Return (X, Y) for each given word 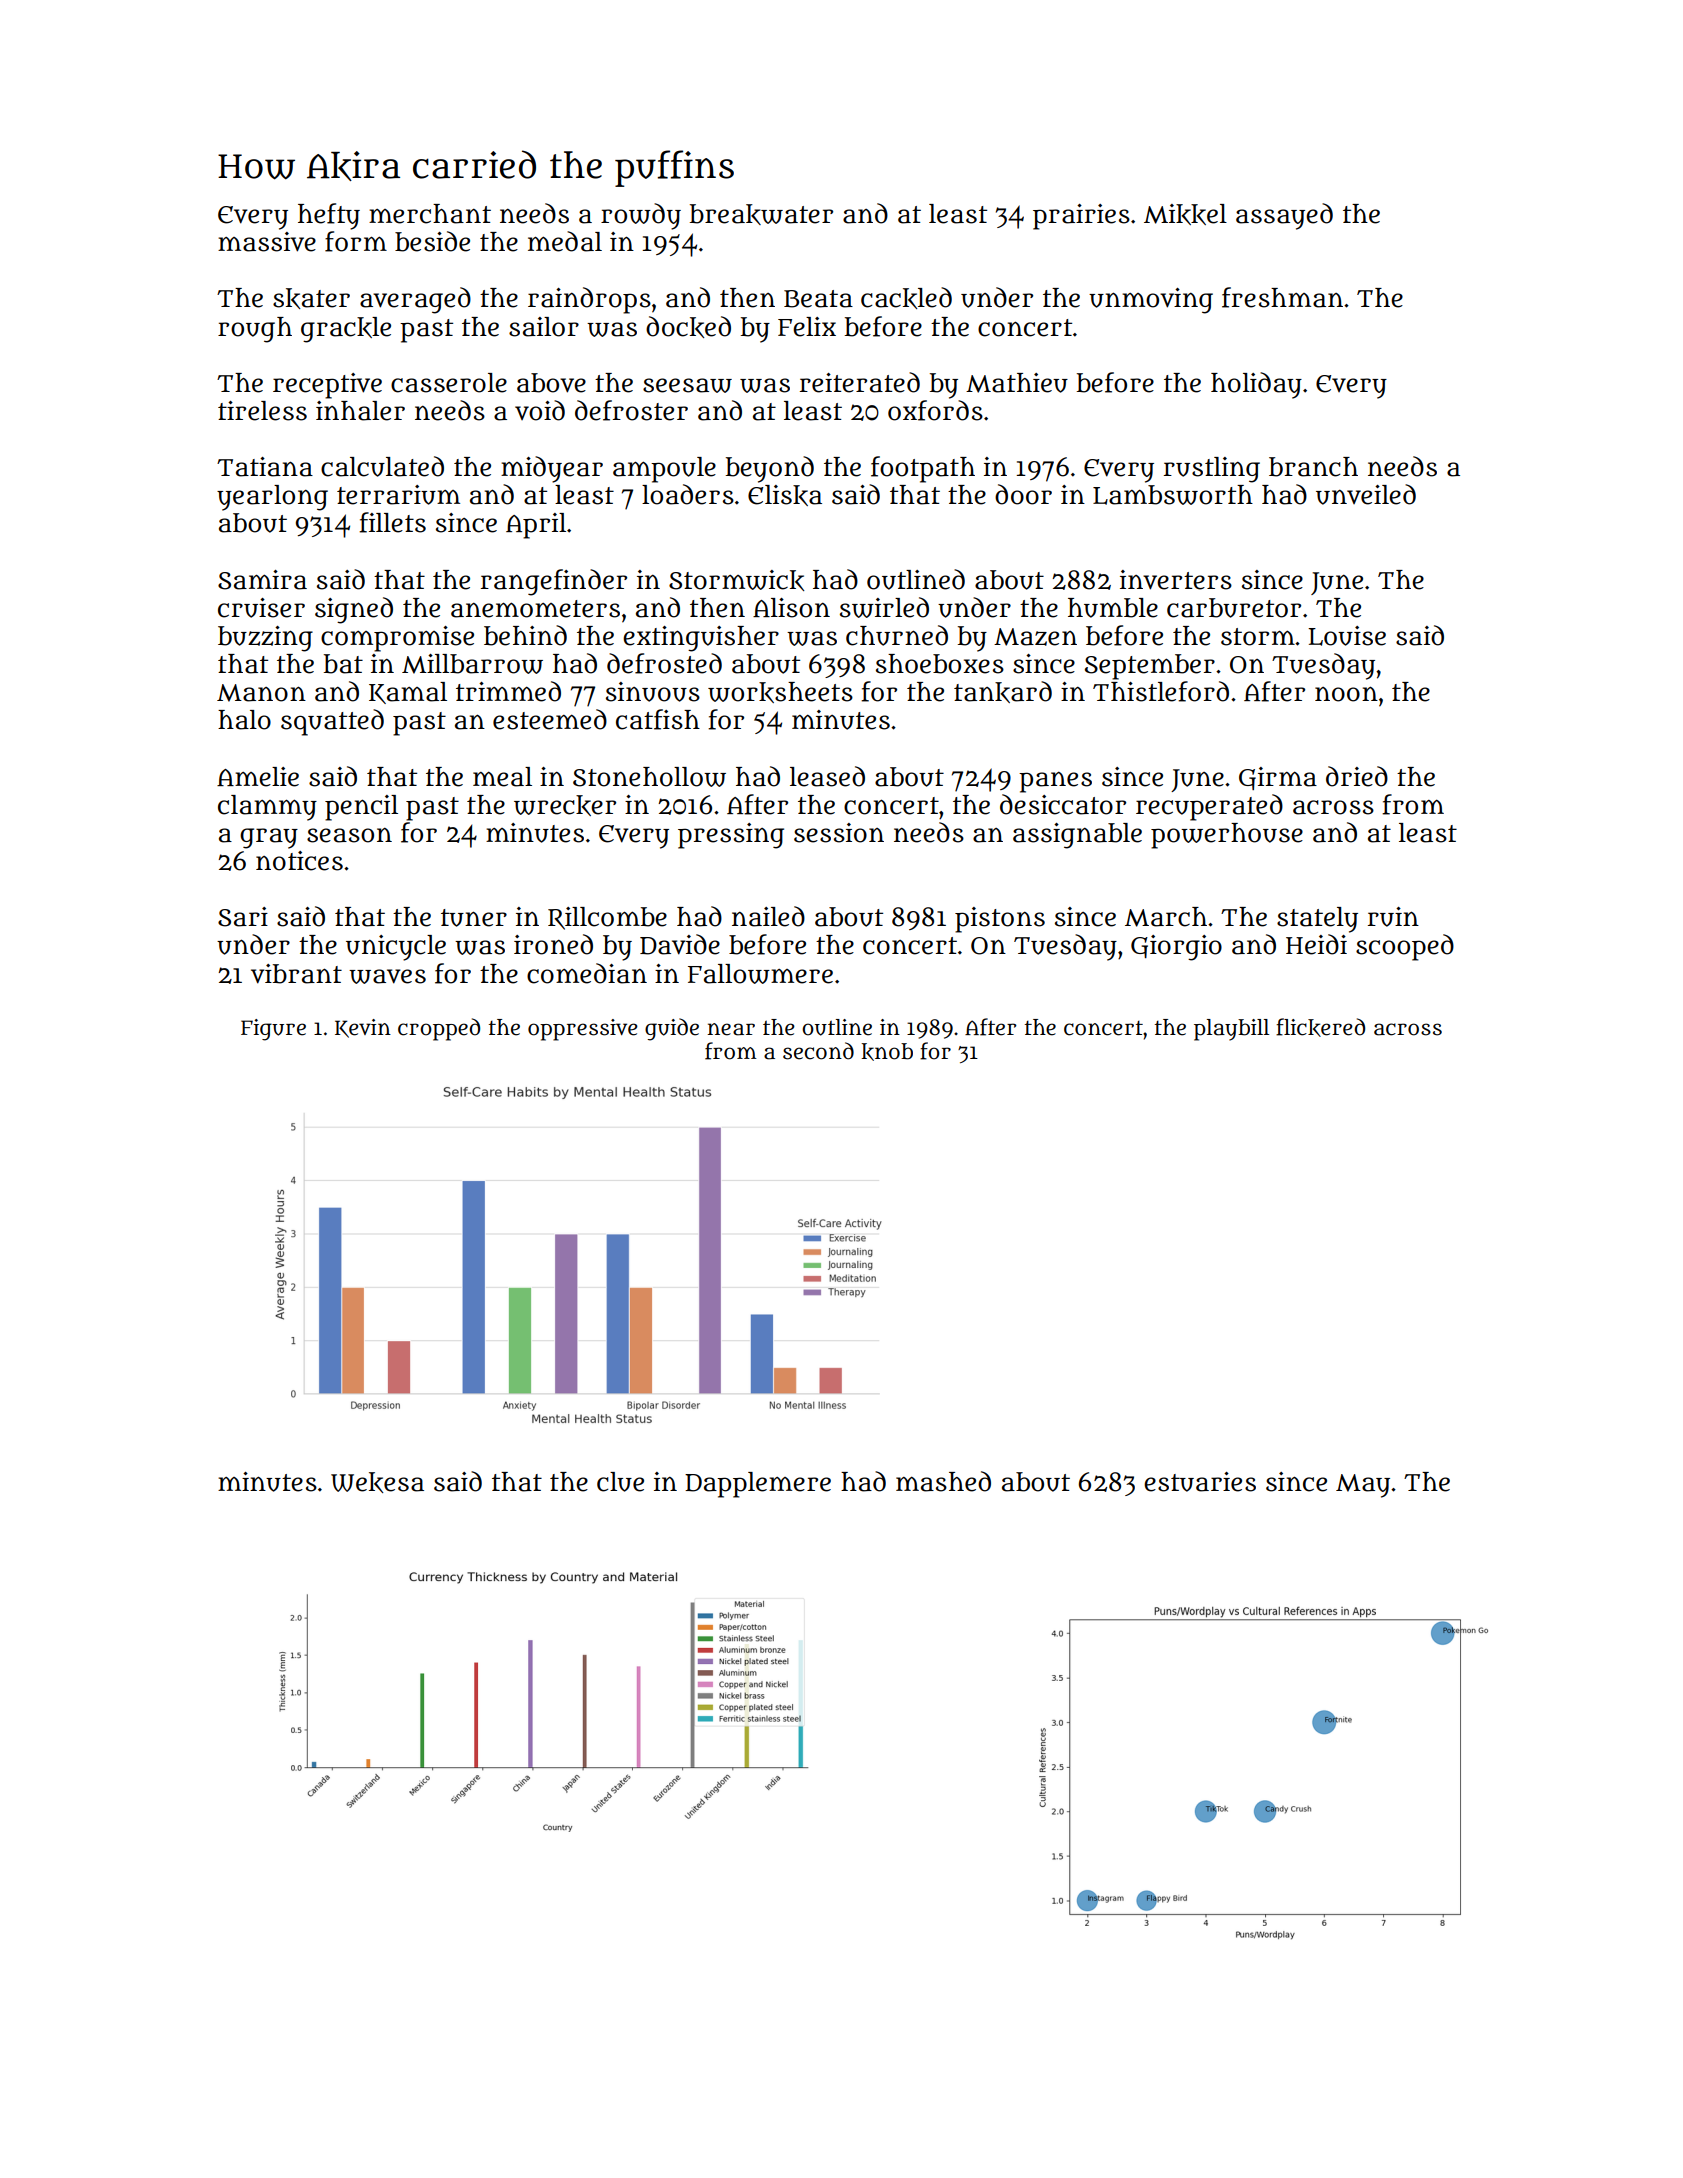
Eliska (785, 495)
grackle (346, 330)
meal (502, 777)
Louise (1347, 636)
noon (1346, 694)
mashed (943, 1481)
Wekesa (377, 1482)
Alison (791, 608)
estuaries (1200, 1482)
